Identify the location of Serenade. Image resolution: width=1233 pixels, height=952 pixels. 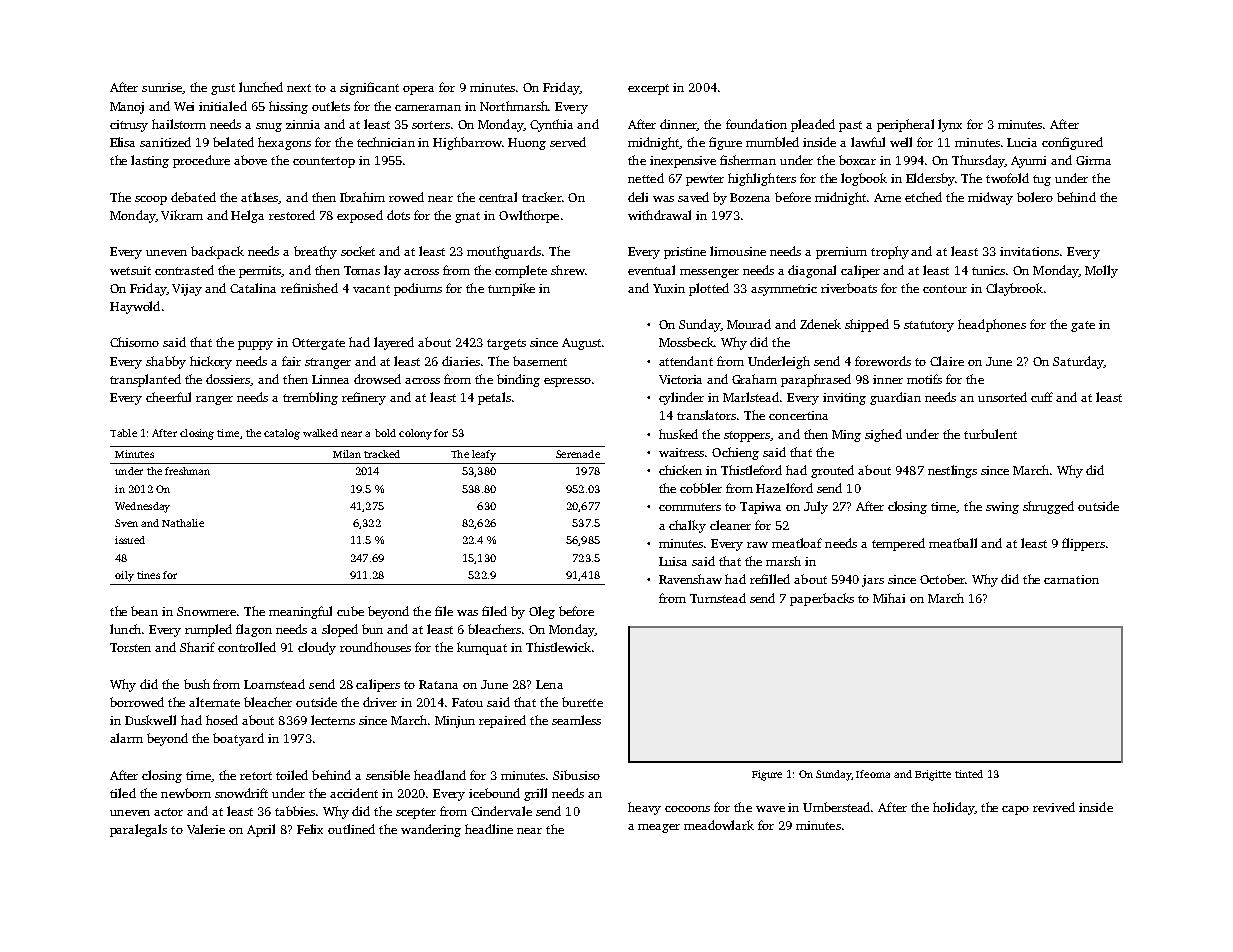
(578, 454).
